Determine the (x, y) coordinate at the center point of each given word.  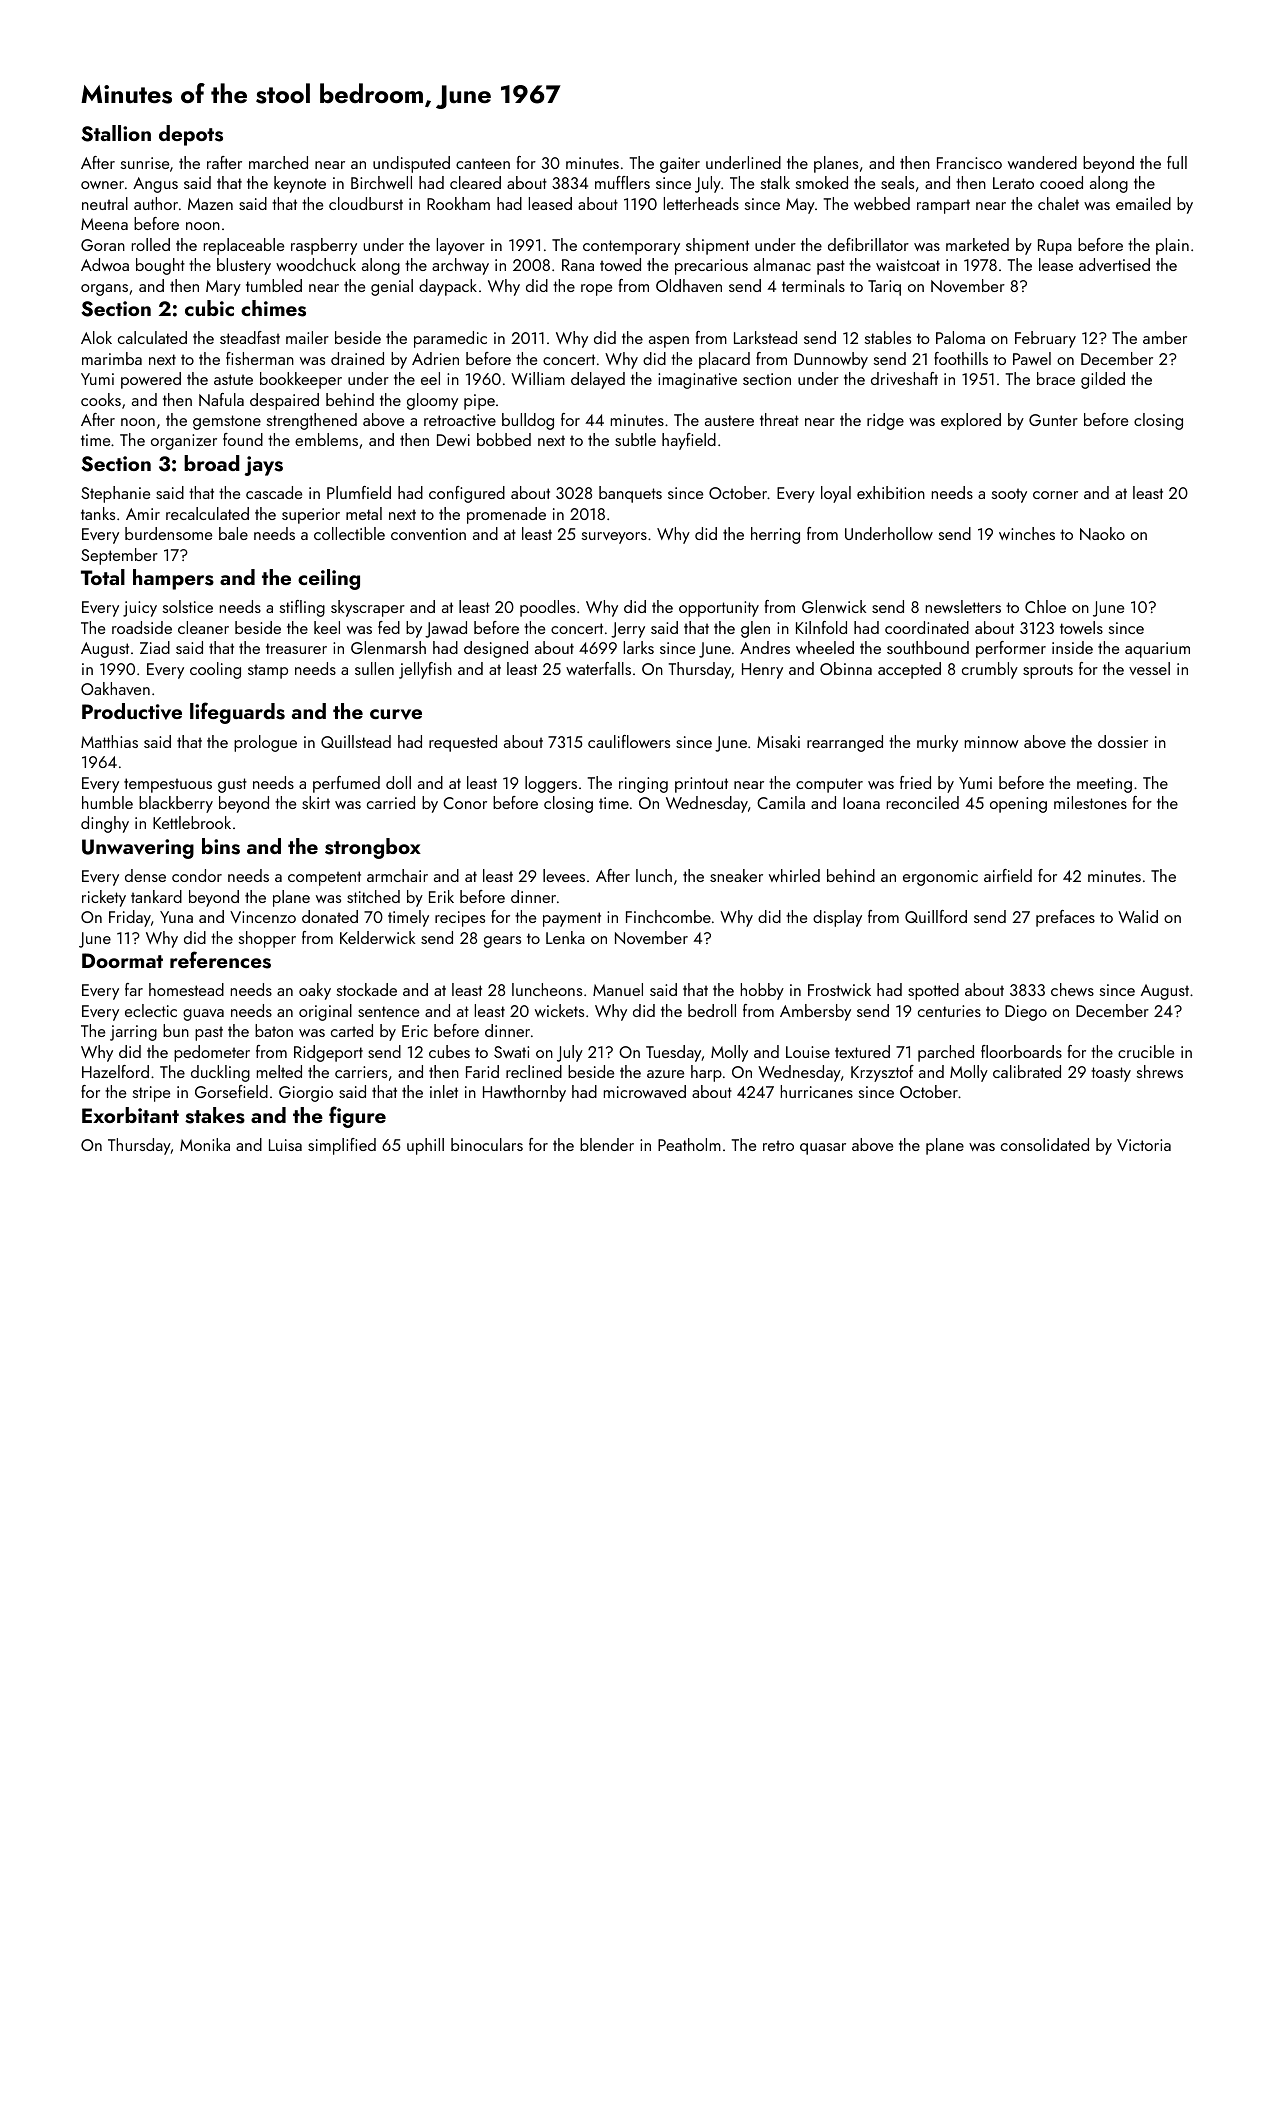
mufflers (622, 182)
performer (1011, 649)
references (220, 960)
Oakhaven (115, 688)
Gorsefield (231, 1091)
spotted (933, 991)
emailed (1143, 203)
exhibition (891, 492)
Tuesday (674, 1053)
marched (278, 162)
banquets (630, 494)
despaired (284, 401)
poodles (547, 608)
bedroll (712, 1010)
